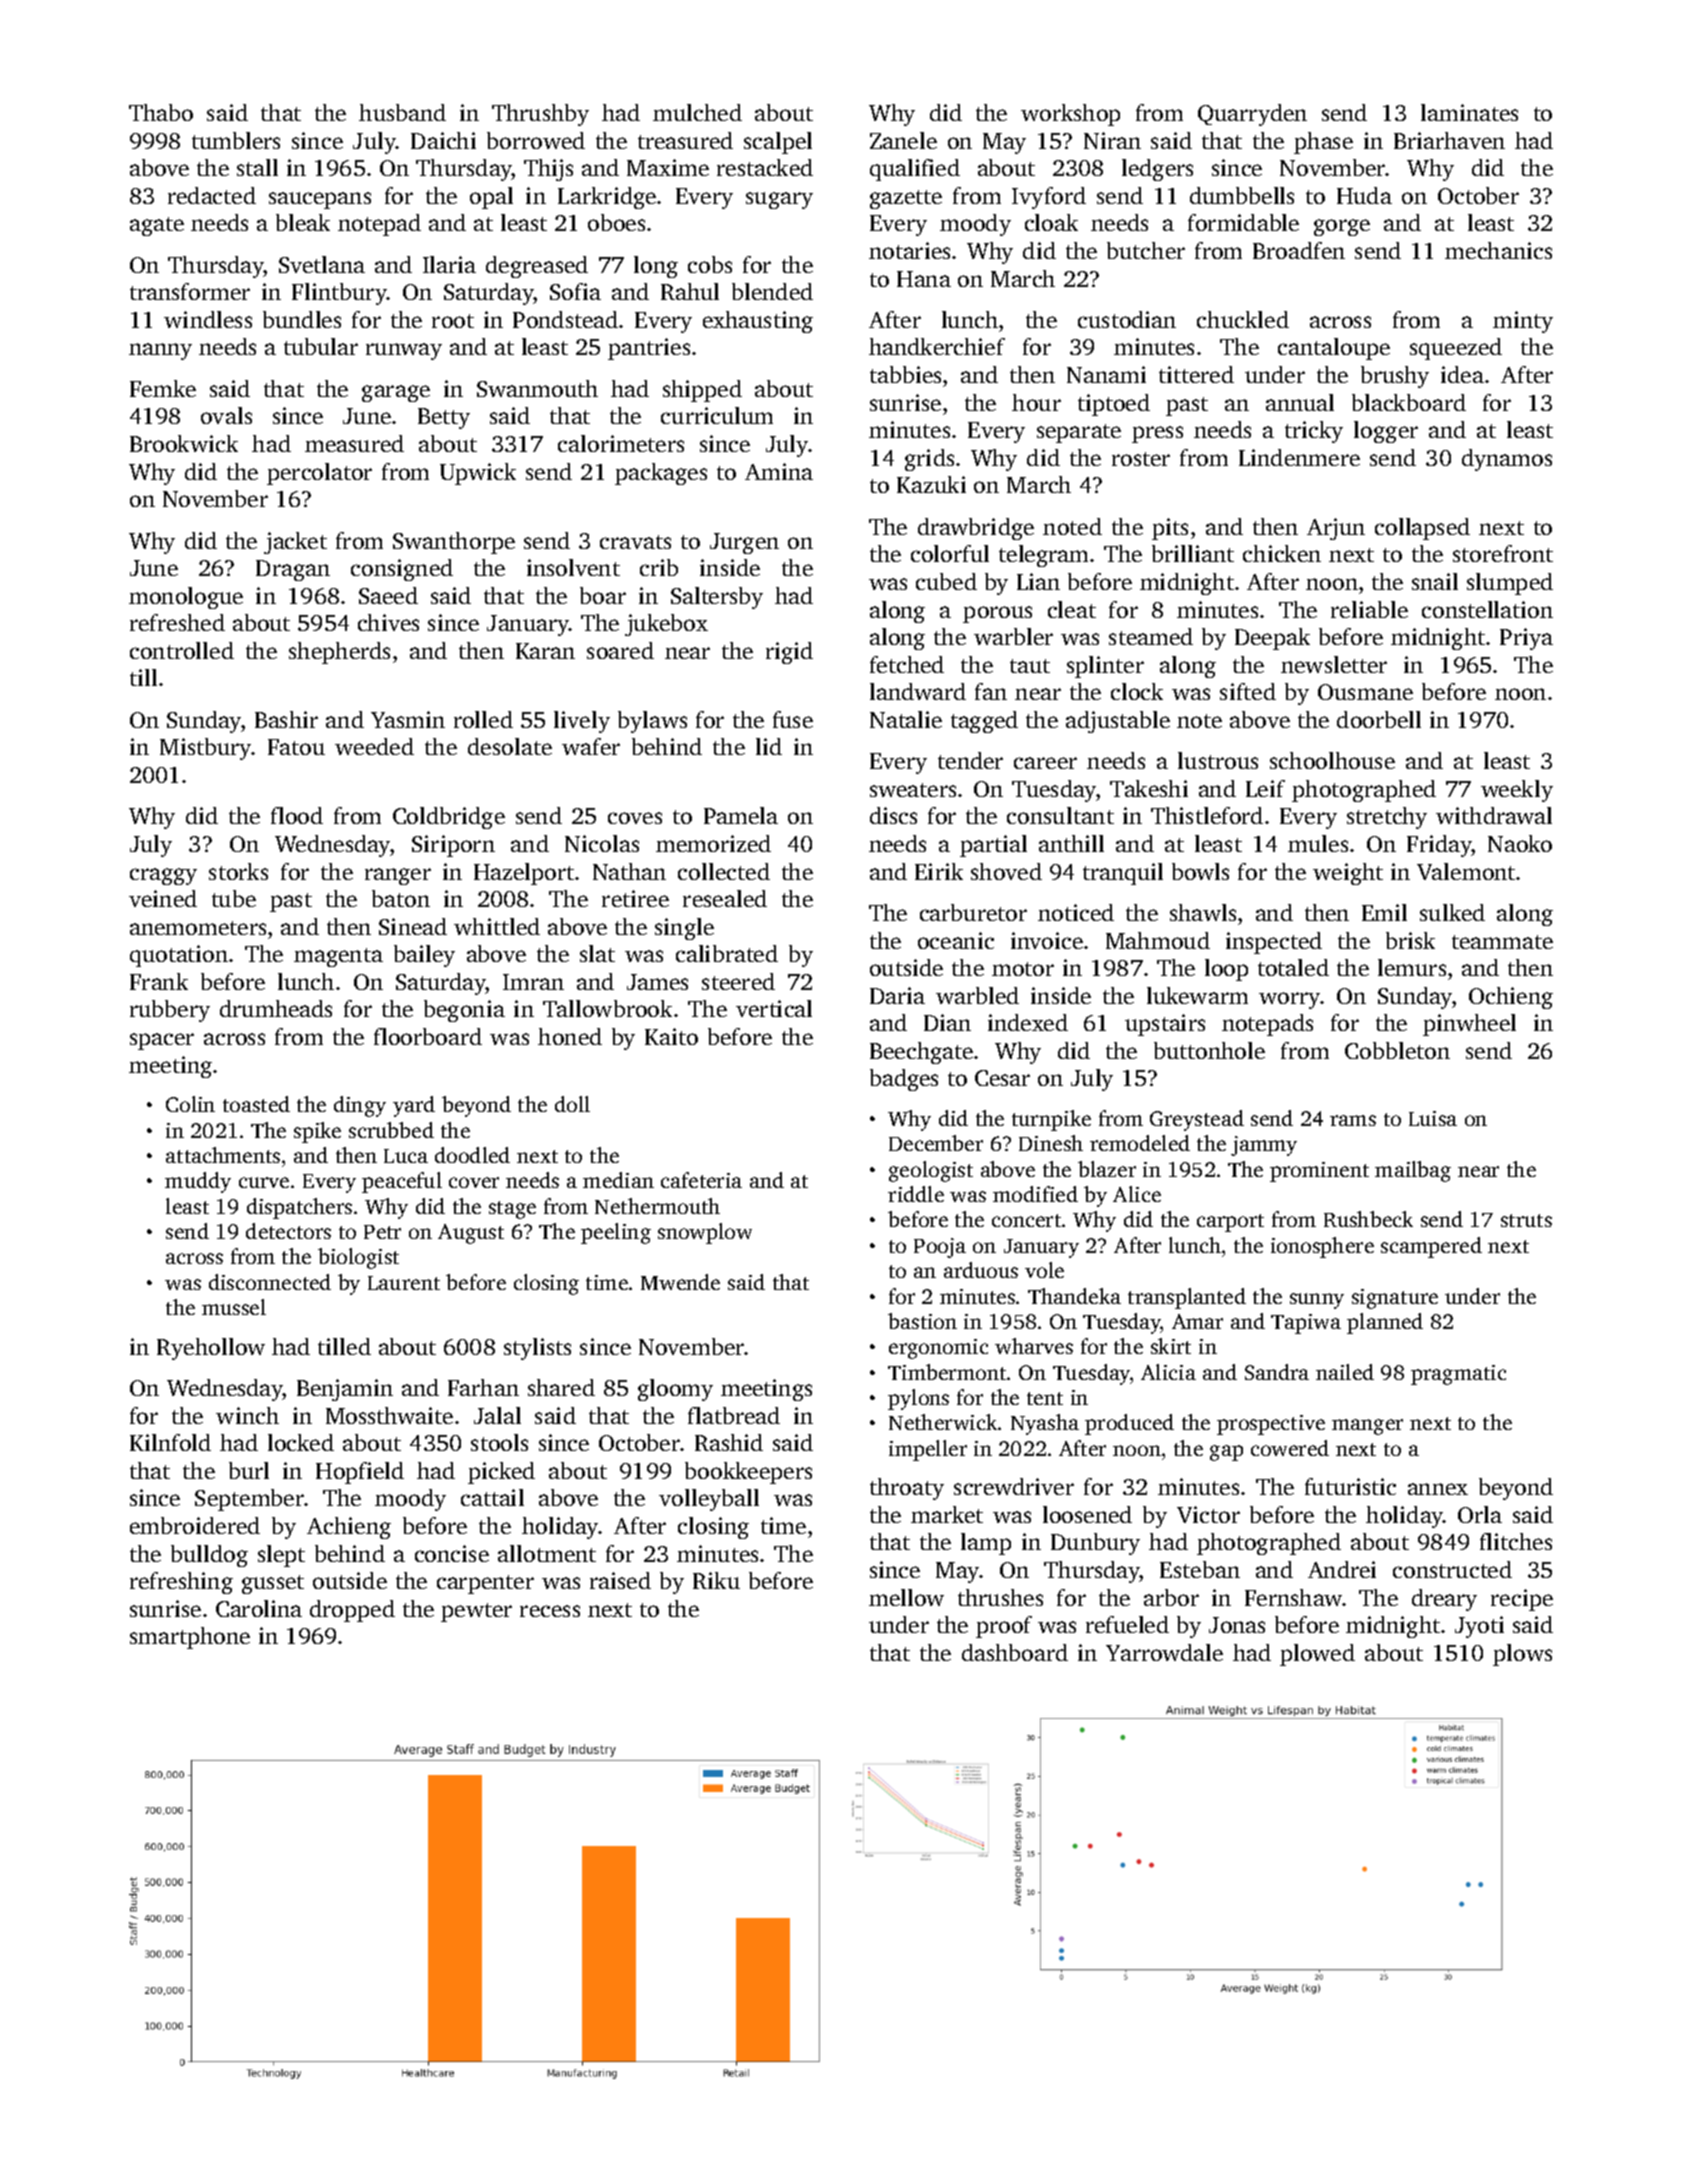 The width and height of the image is (1683, 2178). Describe the element at coordinates (701, 1180) in the image. I see `cafeteria` at that location.
